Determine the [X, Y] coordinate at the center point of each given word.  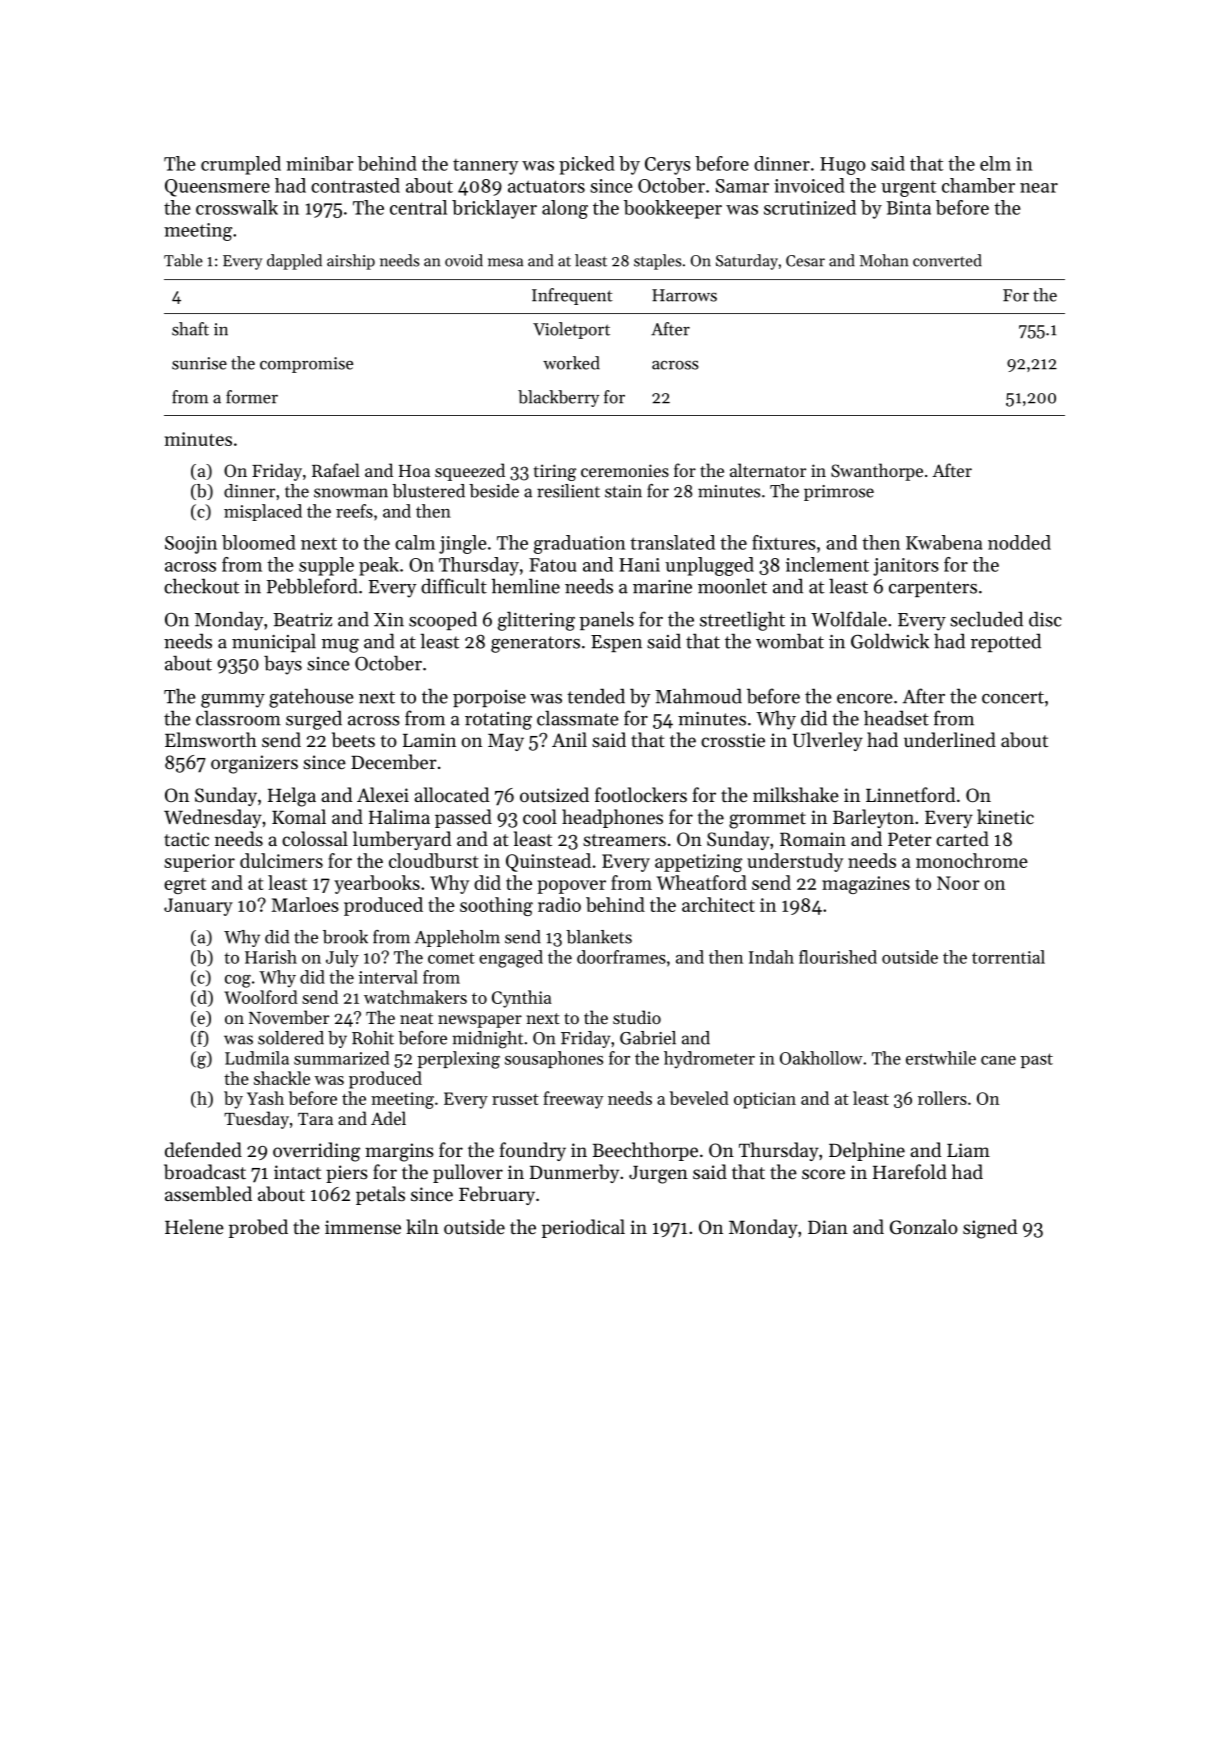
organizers [254, 764]
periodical [583, 1228]
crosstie [733, 740]
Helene [194, 1226]
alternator [768, 470]
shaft [190, 329]
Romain [813, 839]
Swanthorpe [877, 472]
